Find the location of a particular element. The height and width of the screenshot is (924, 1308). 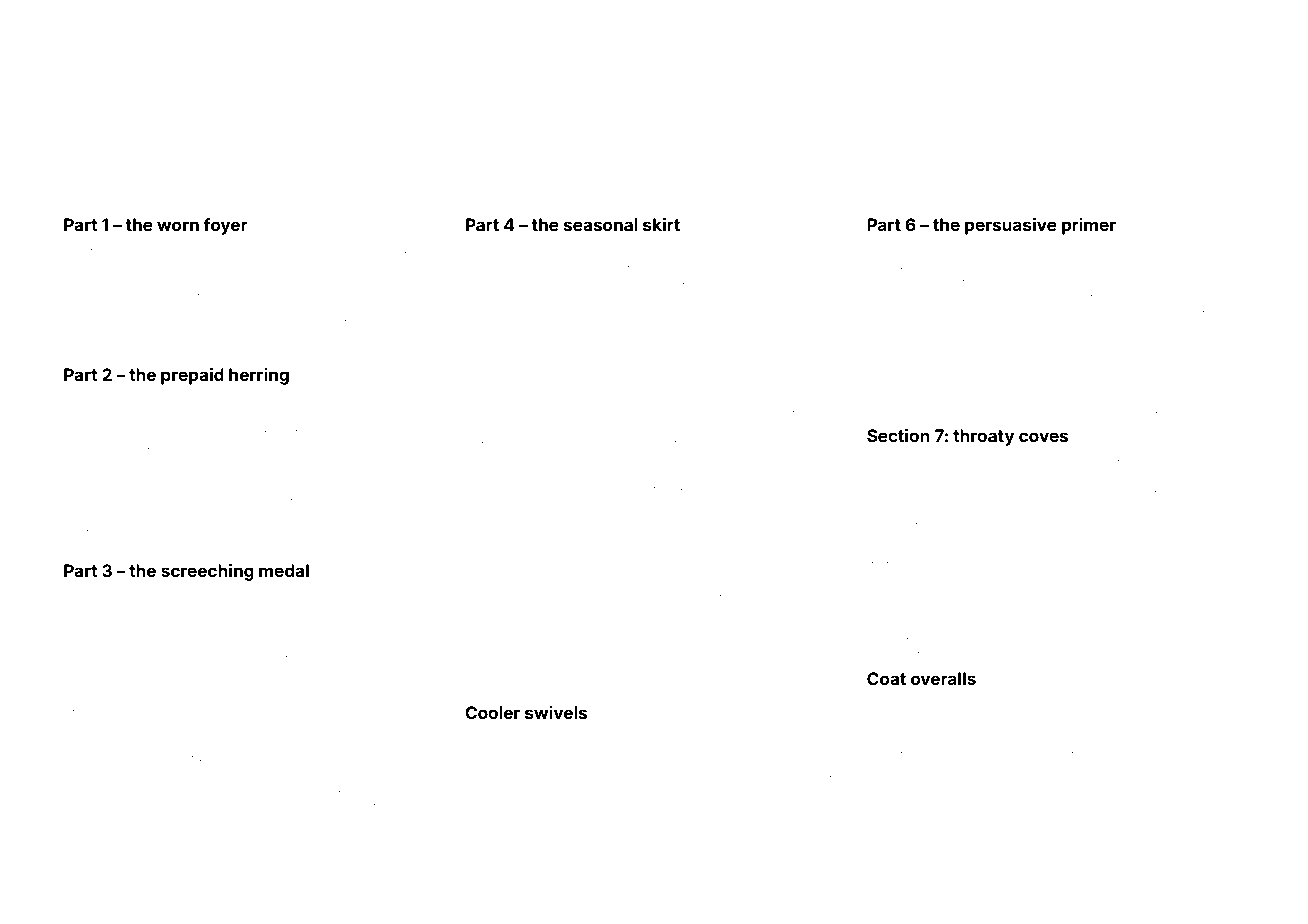

flowerbed is located at coordinates (120, 825).
